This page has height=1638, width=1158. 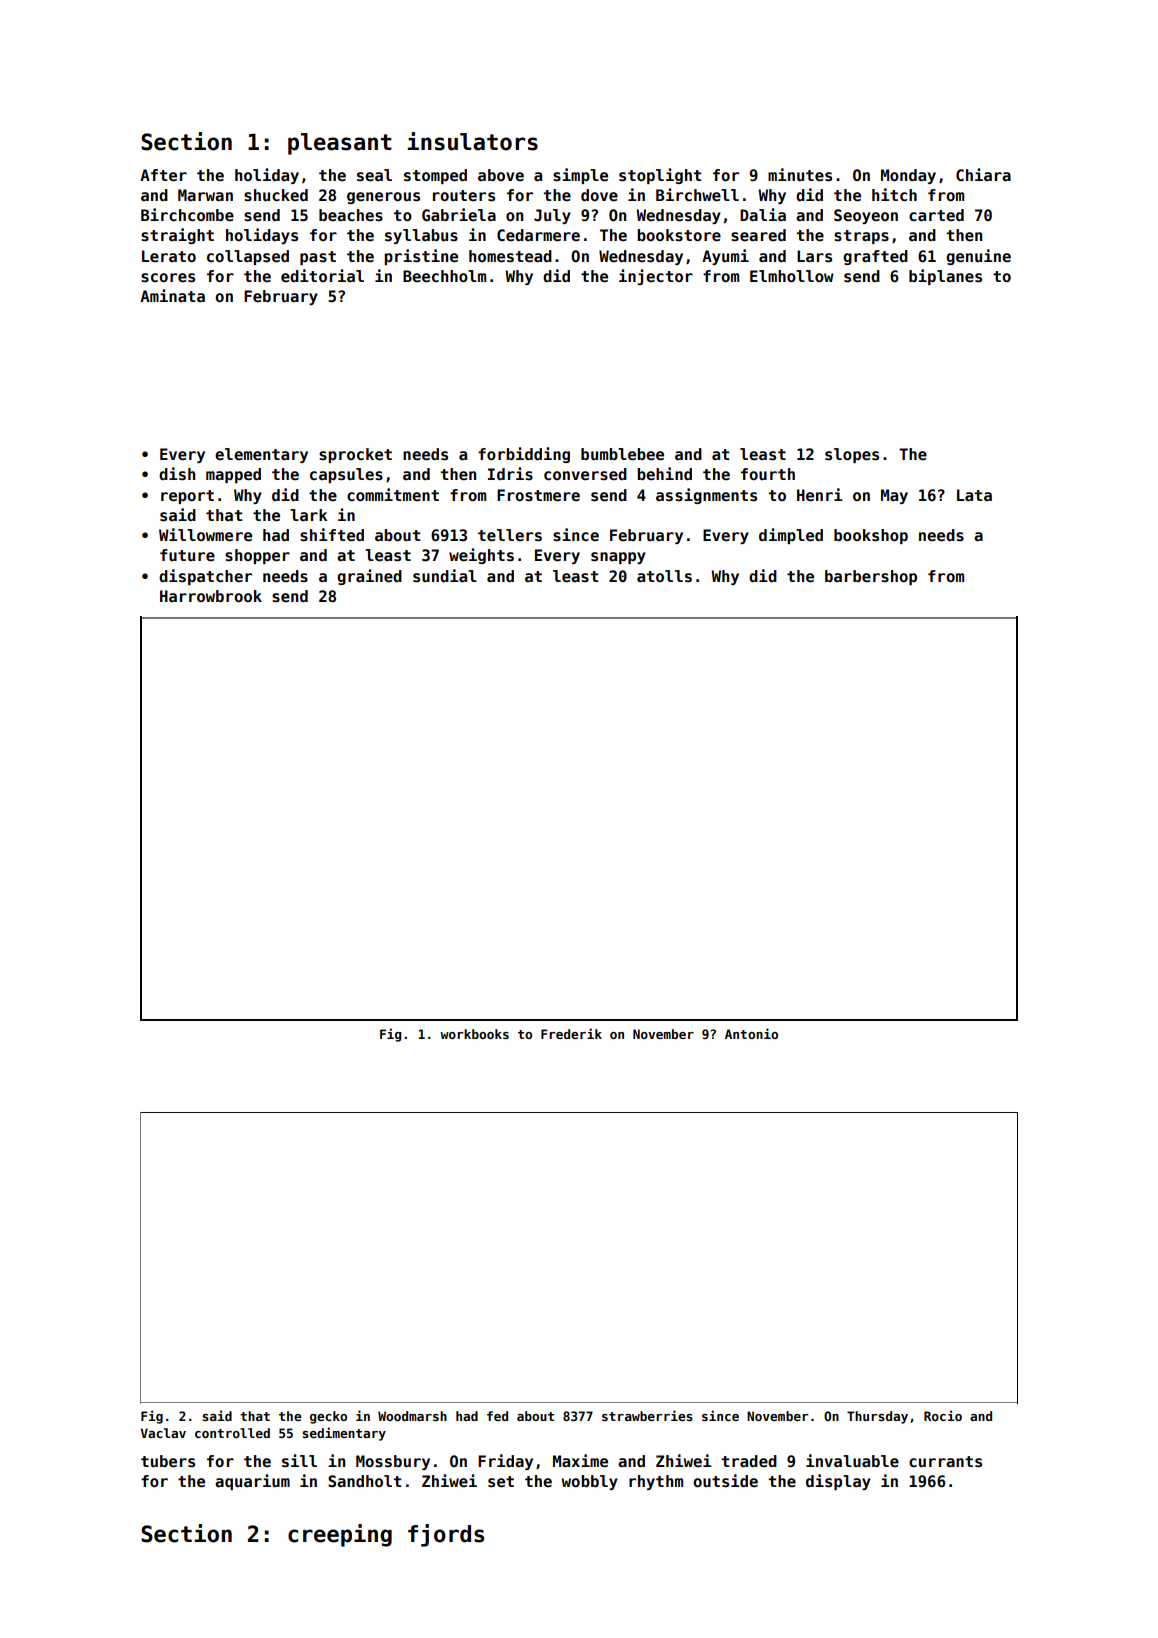 What do you see at coordinates (751, 1033) in the page?
I see `Antonio` at bounding box center [751, 1033].
